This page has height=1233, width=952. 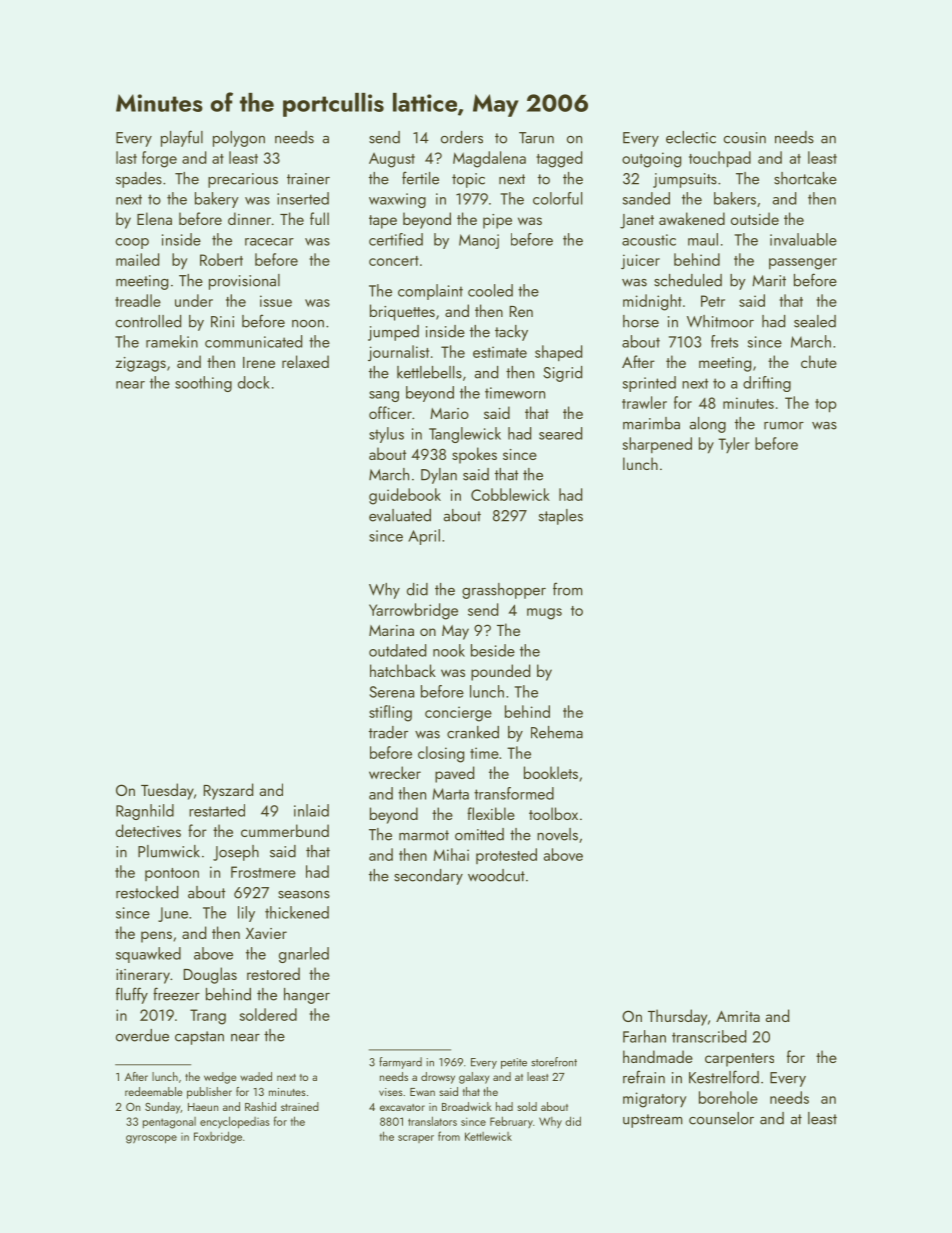 I want to click on Marina, so click(x=391, y=630).
